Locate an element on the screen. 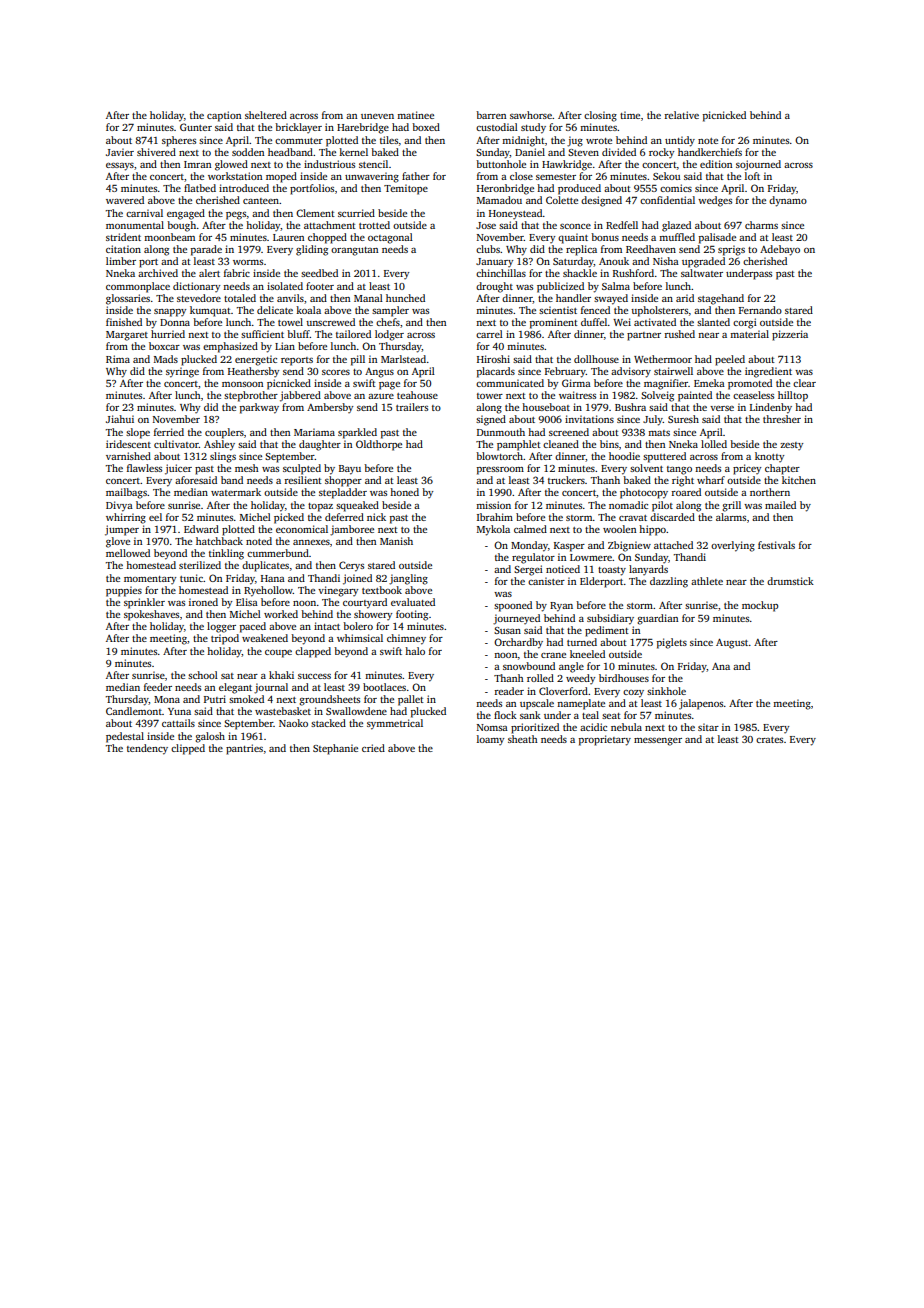 This screenshot has width=924, height=1308. quaint is located at coordinates (573, 238).
